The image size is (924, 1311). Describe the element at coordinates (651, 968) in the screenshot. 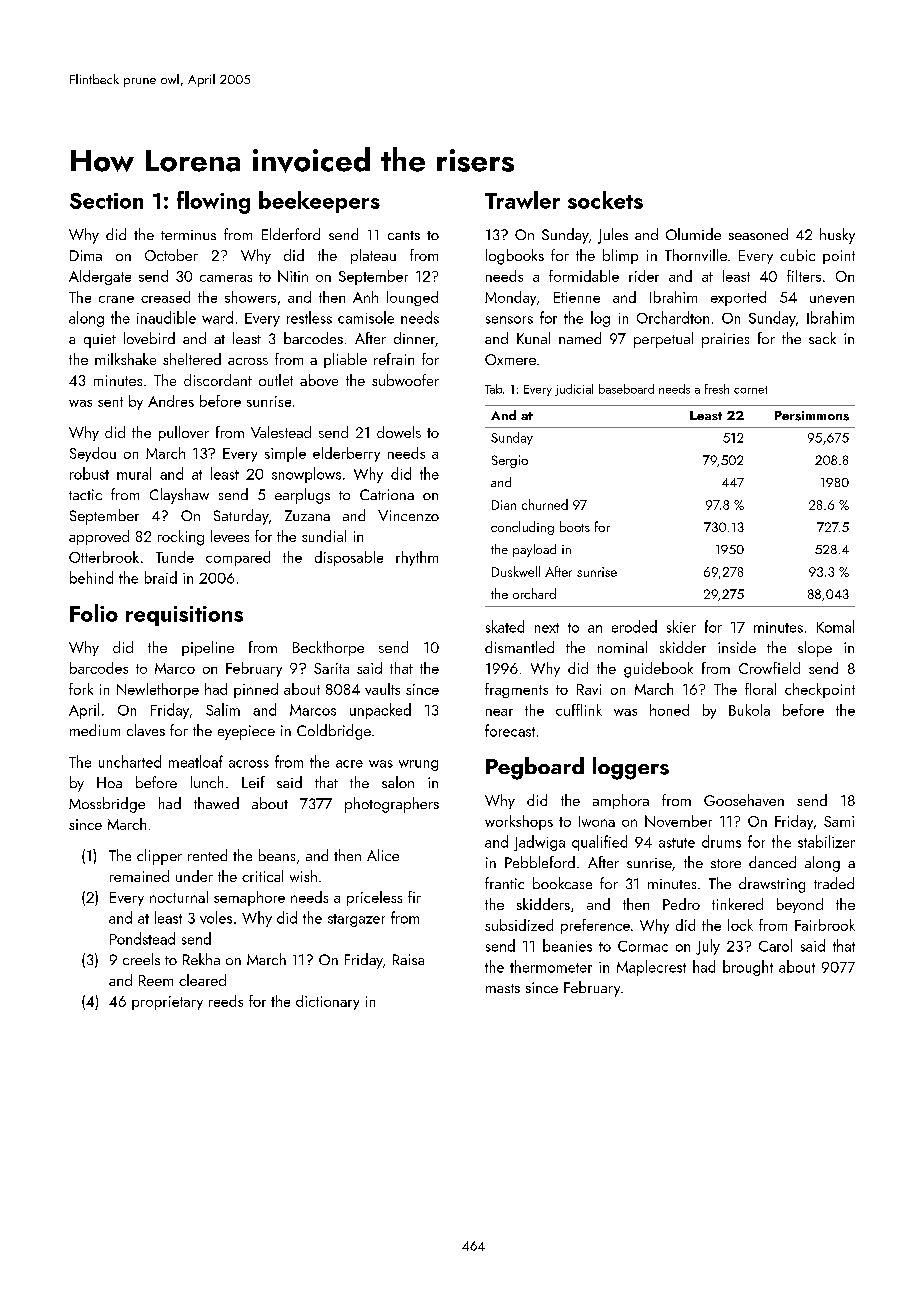

I see `Maplecrest` at that location.
